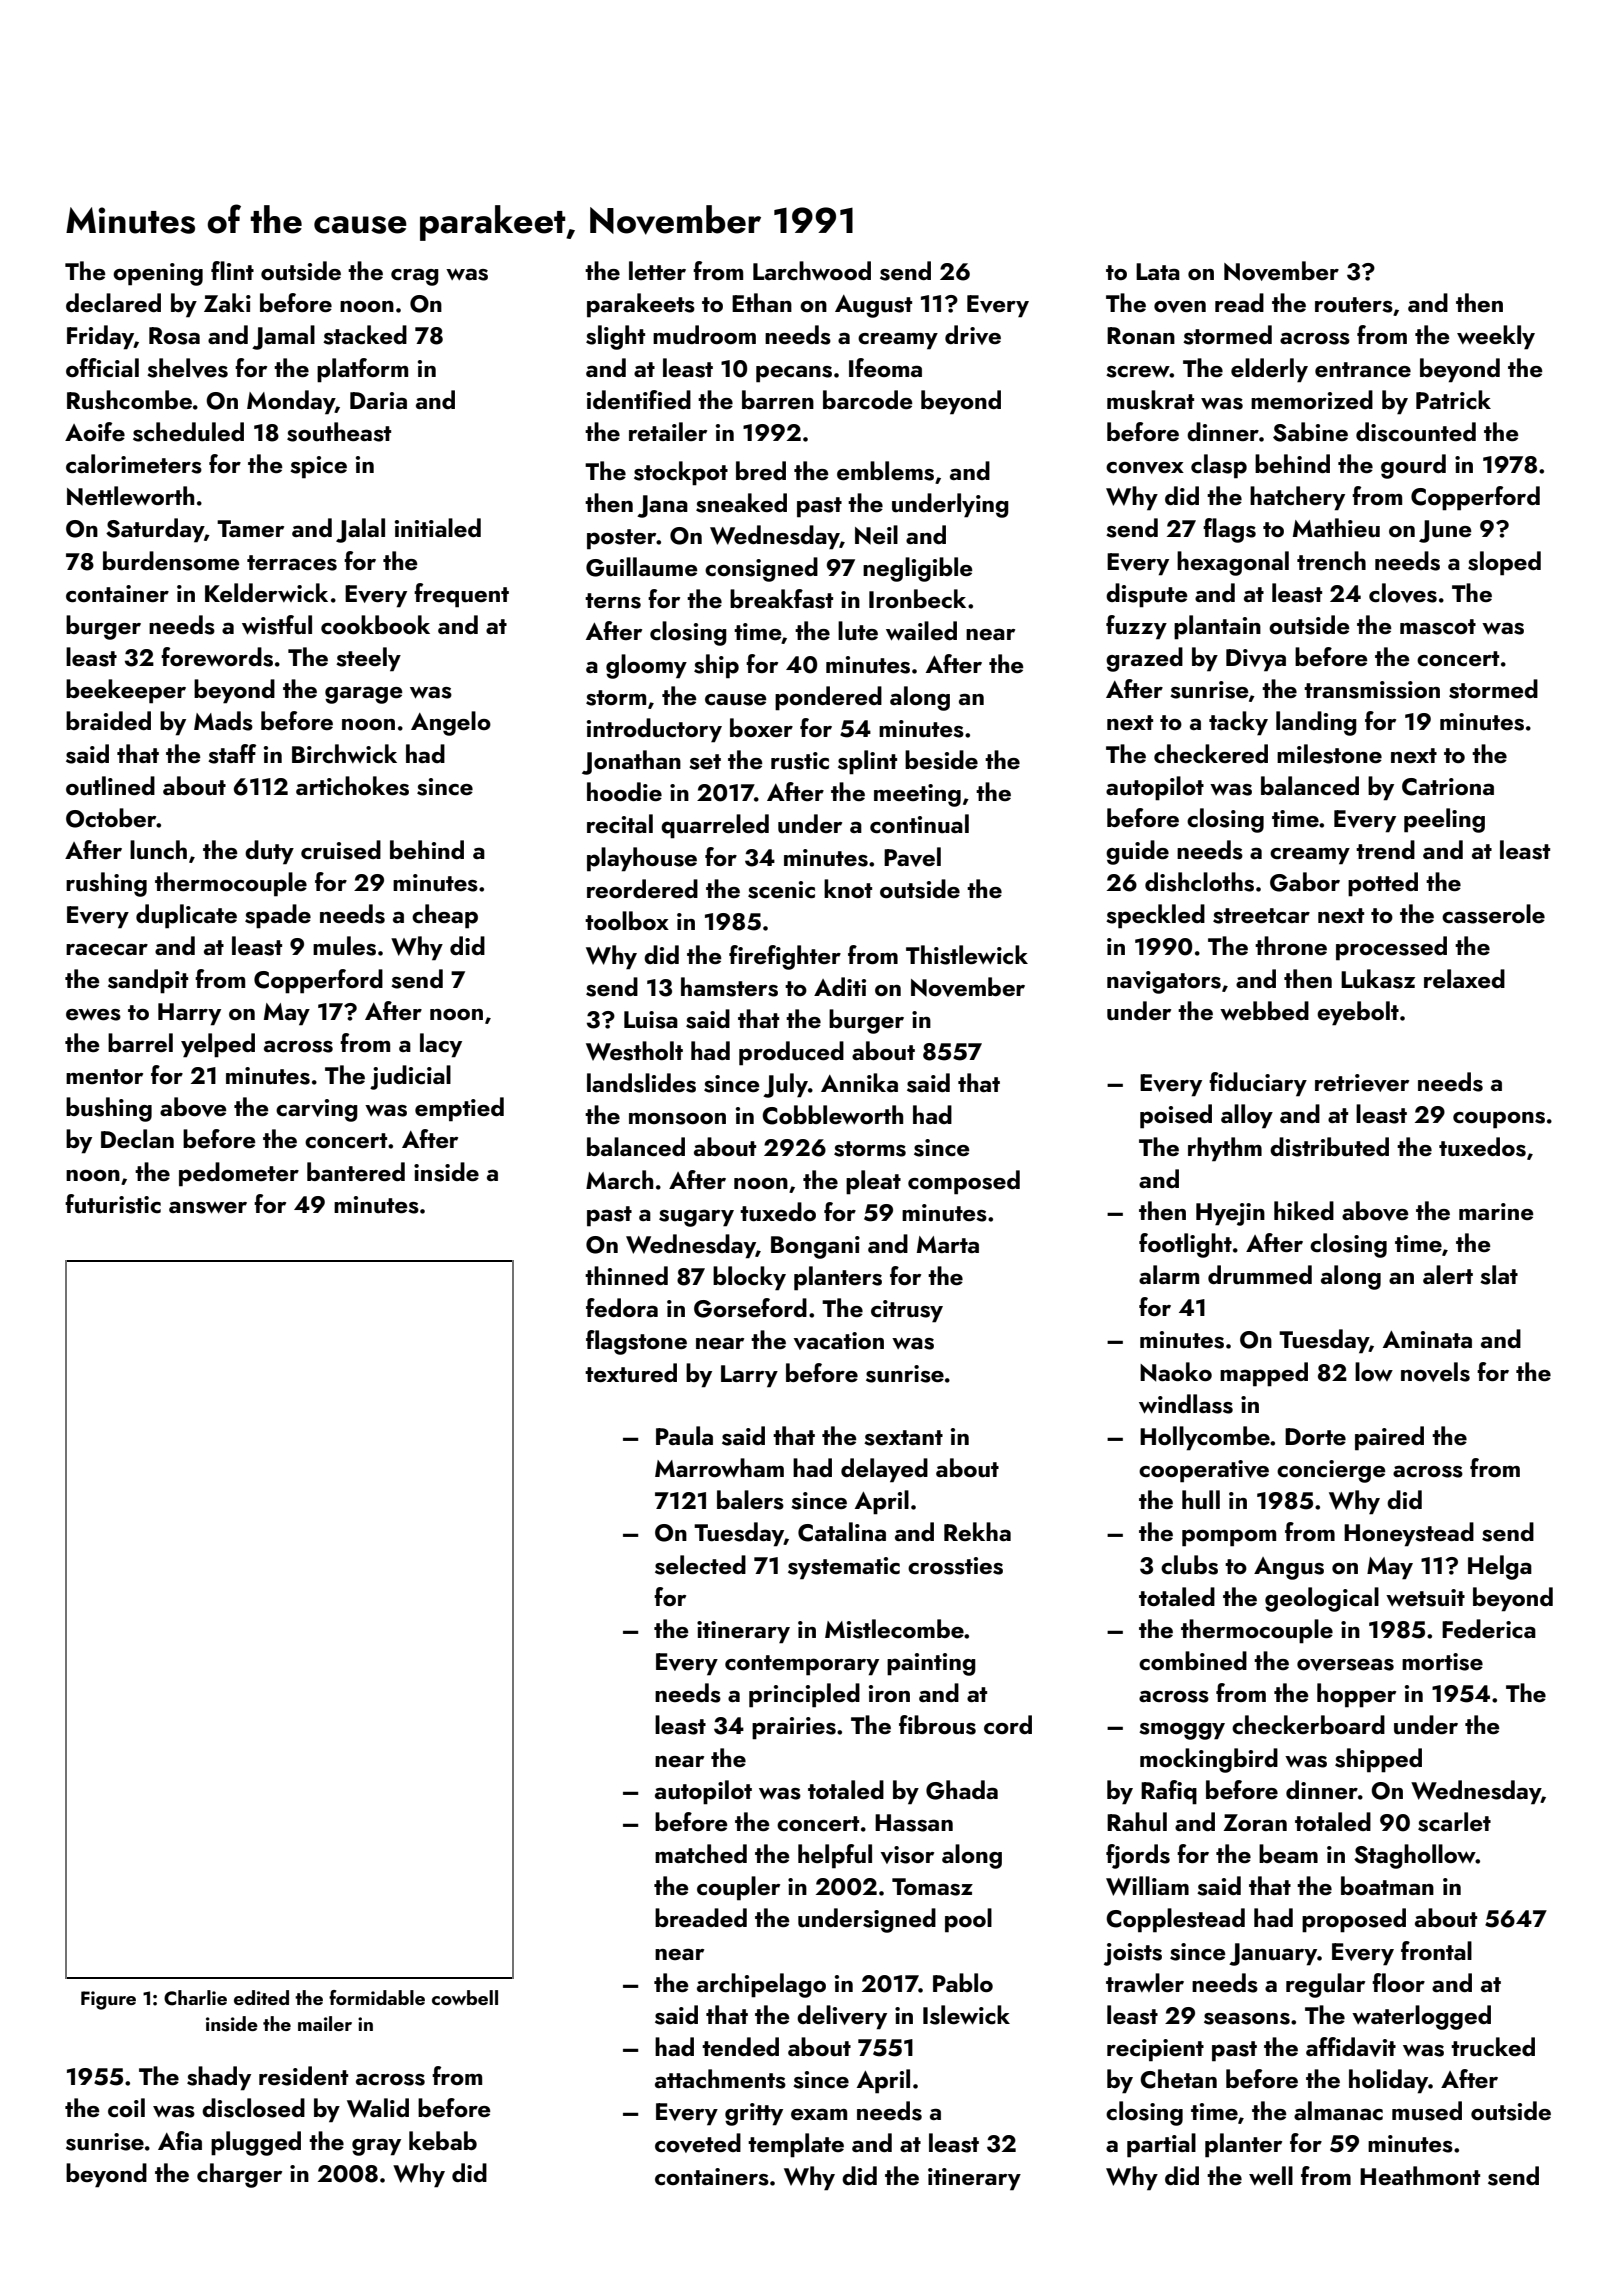 This screenshot has height=2292, width=1620. Describe the element at coordinates (100, 337) in the screenshot. I see `Friday` at that location.
